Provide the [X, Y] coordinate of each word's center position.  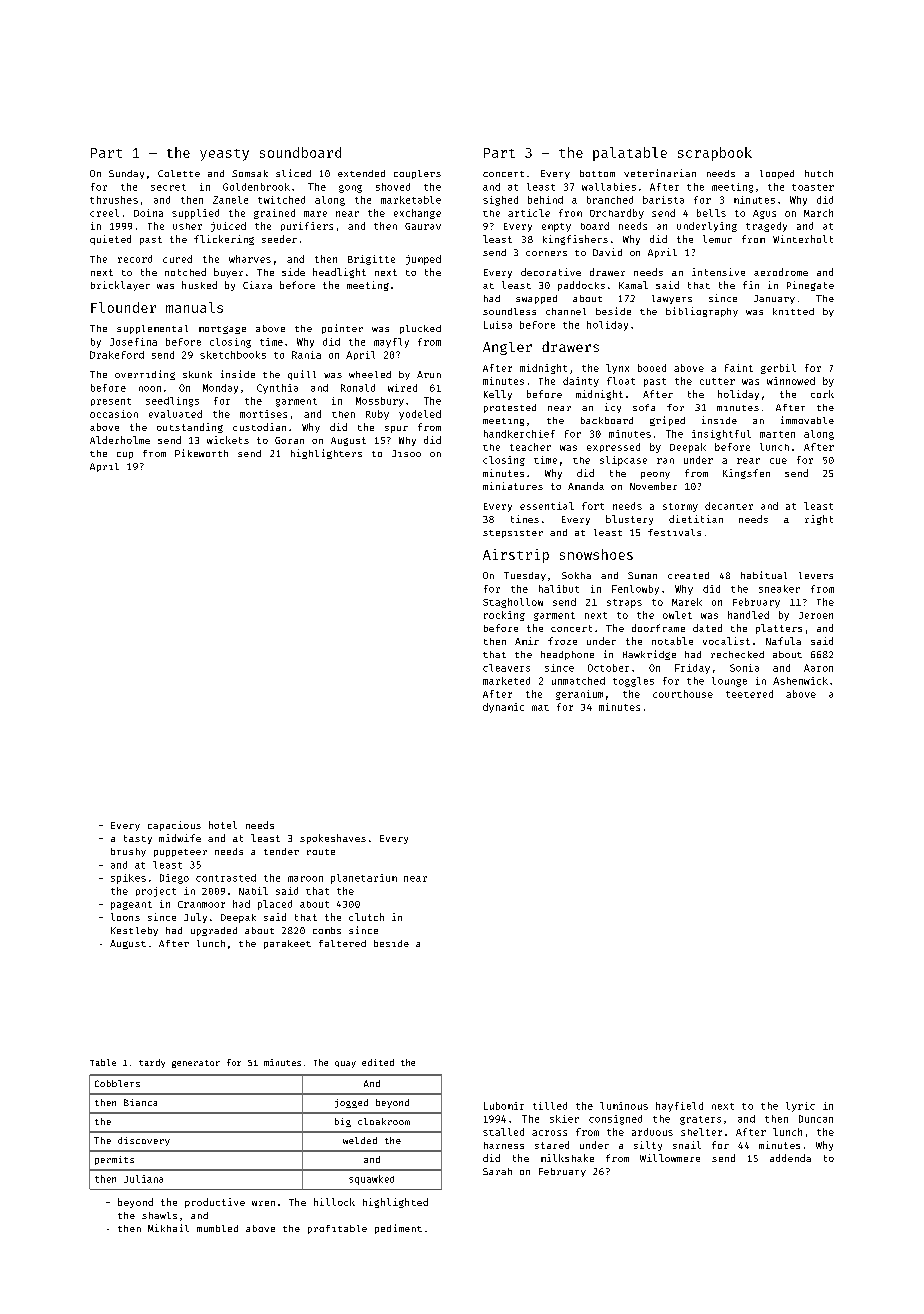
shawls [159, 1215]
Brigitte [371, 260]
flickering [224, 240]
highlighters [326, 454]
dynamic [503, 708]
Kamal [633, 285]
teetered [749, 694]
